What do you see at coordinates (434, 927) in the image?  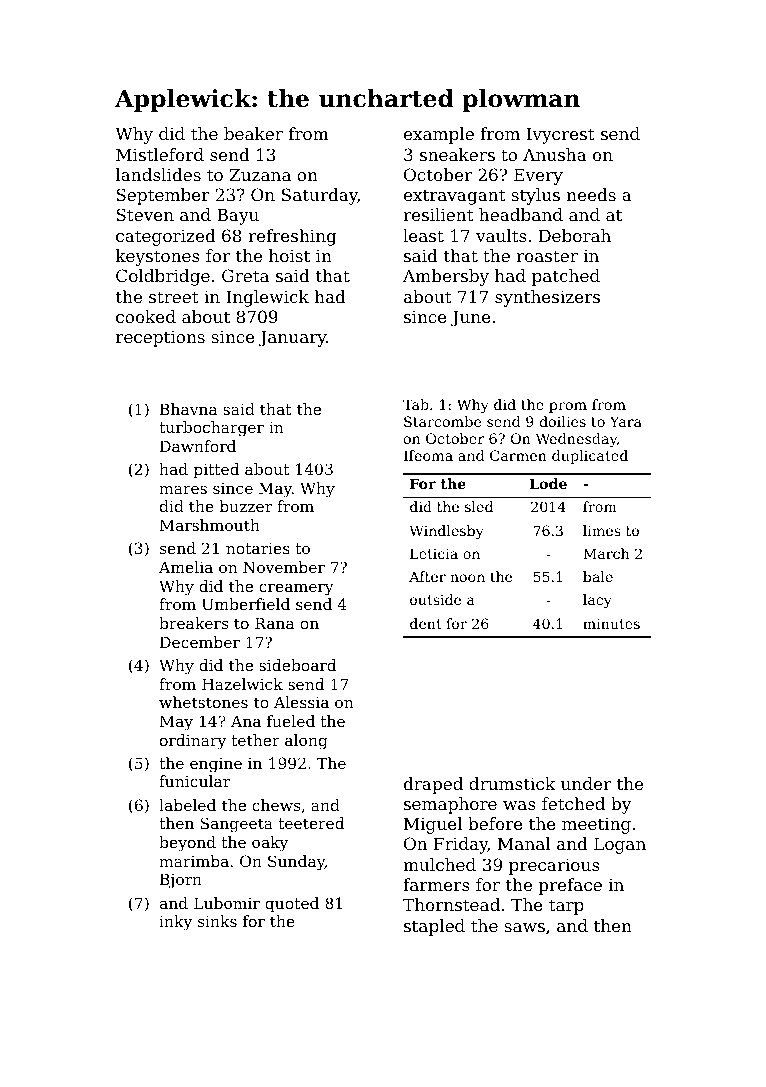 I see `stapled` at bounding box center [434, 927].
